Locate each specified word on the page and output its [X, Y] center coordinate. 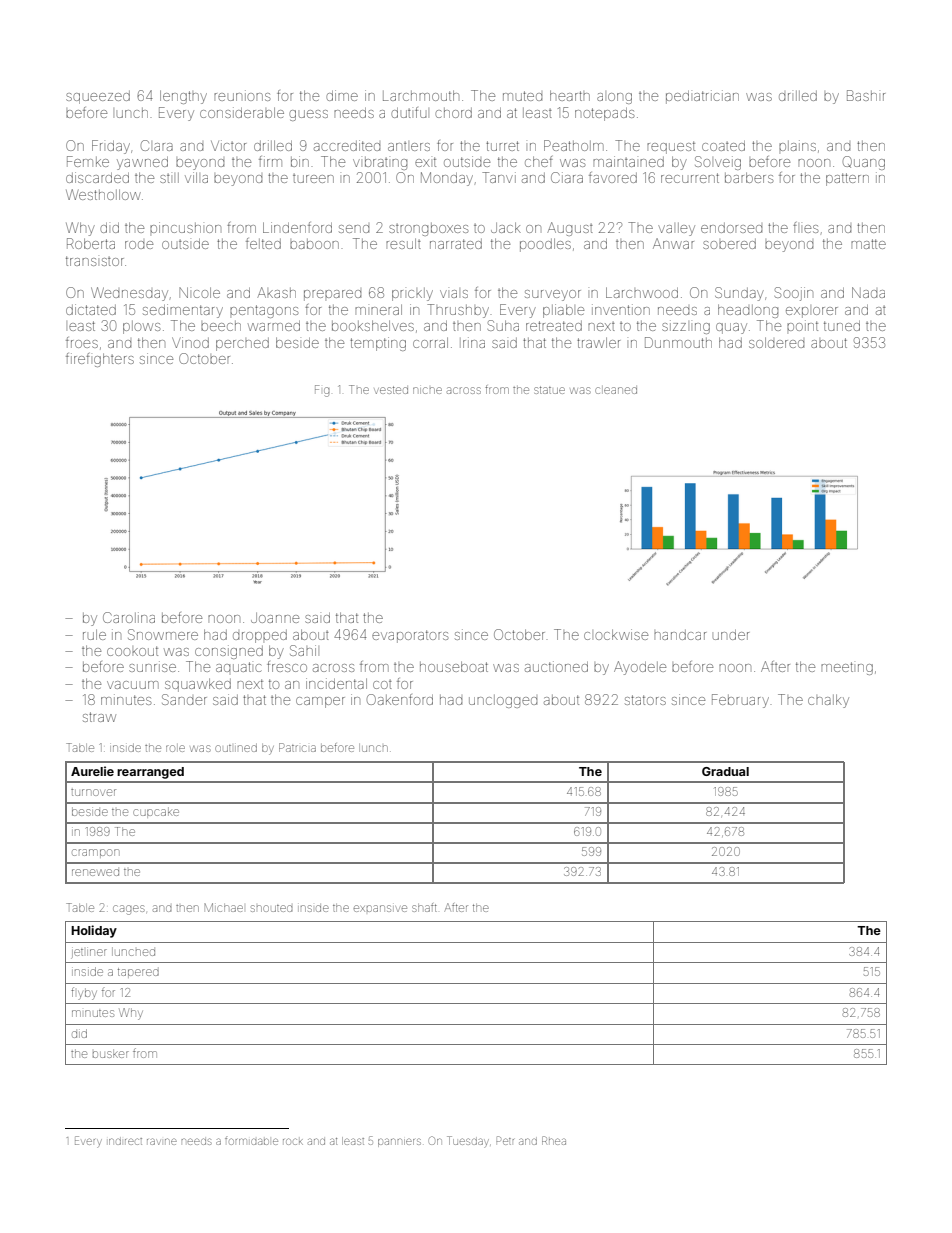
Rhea [554, 1140]
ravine [162, 1141]
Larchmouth [421, 95]
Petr [505, 1140]
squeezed [98, 97]
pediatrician [702, 97]
